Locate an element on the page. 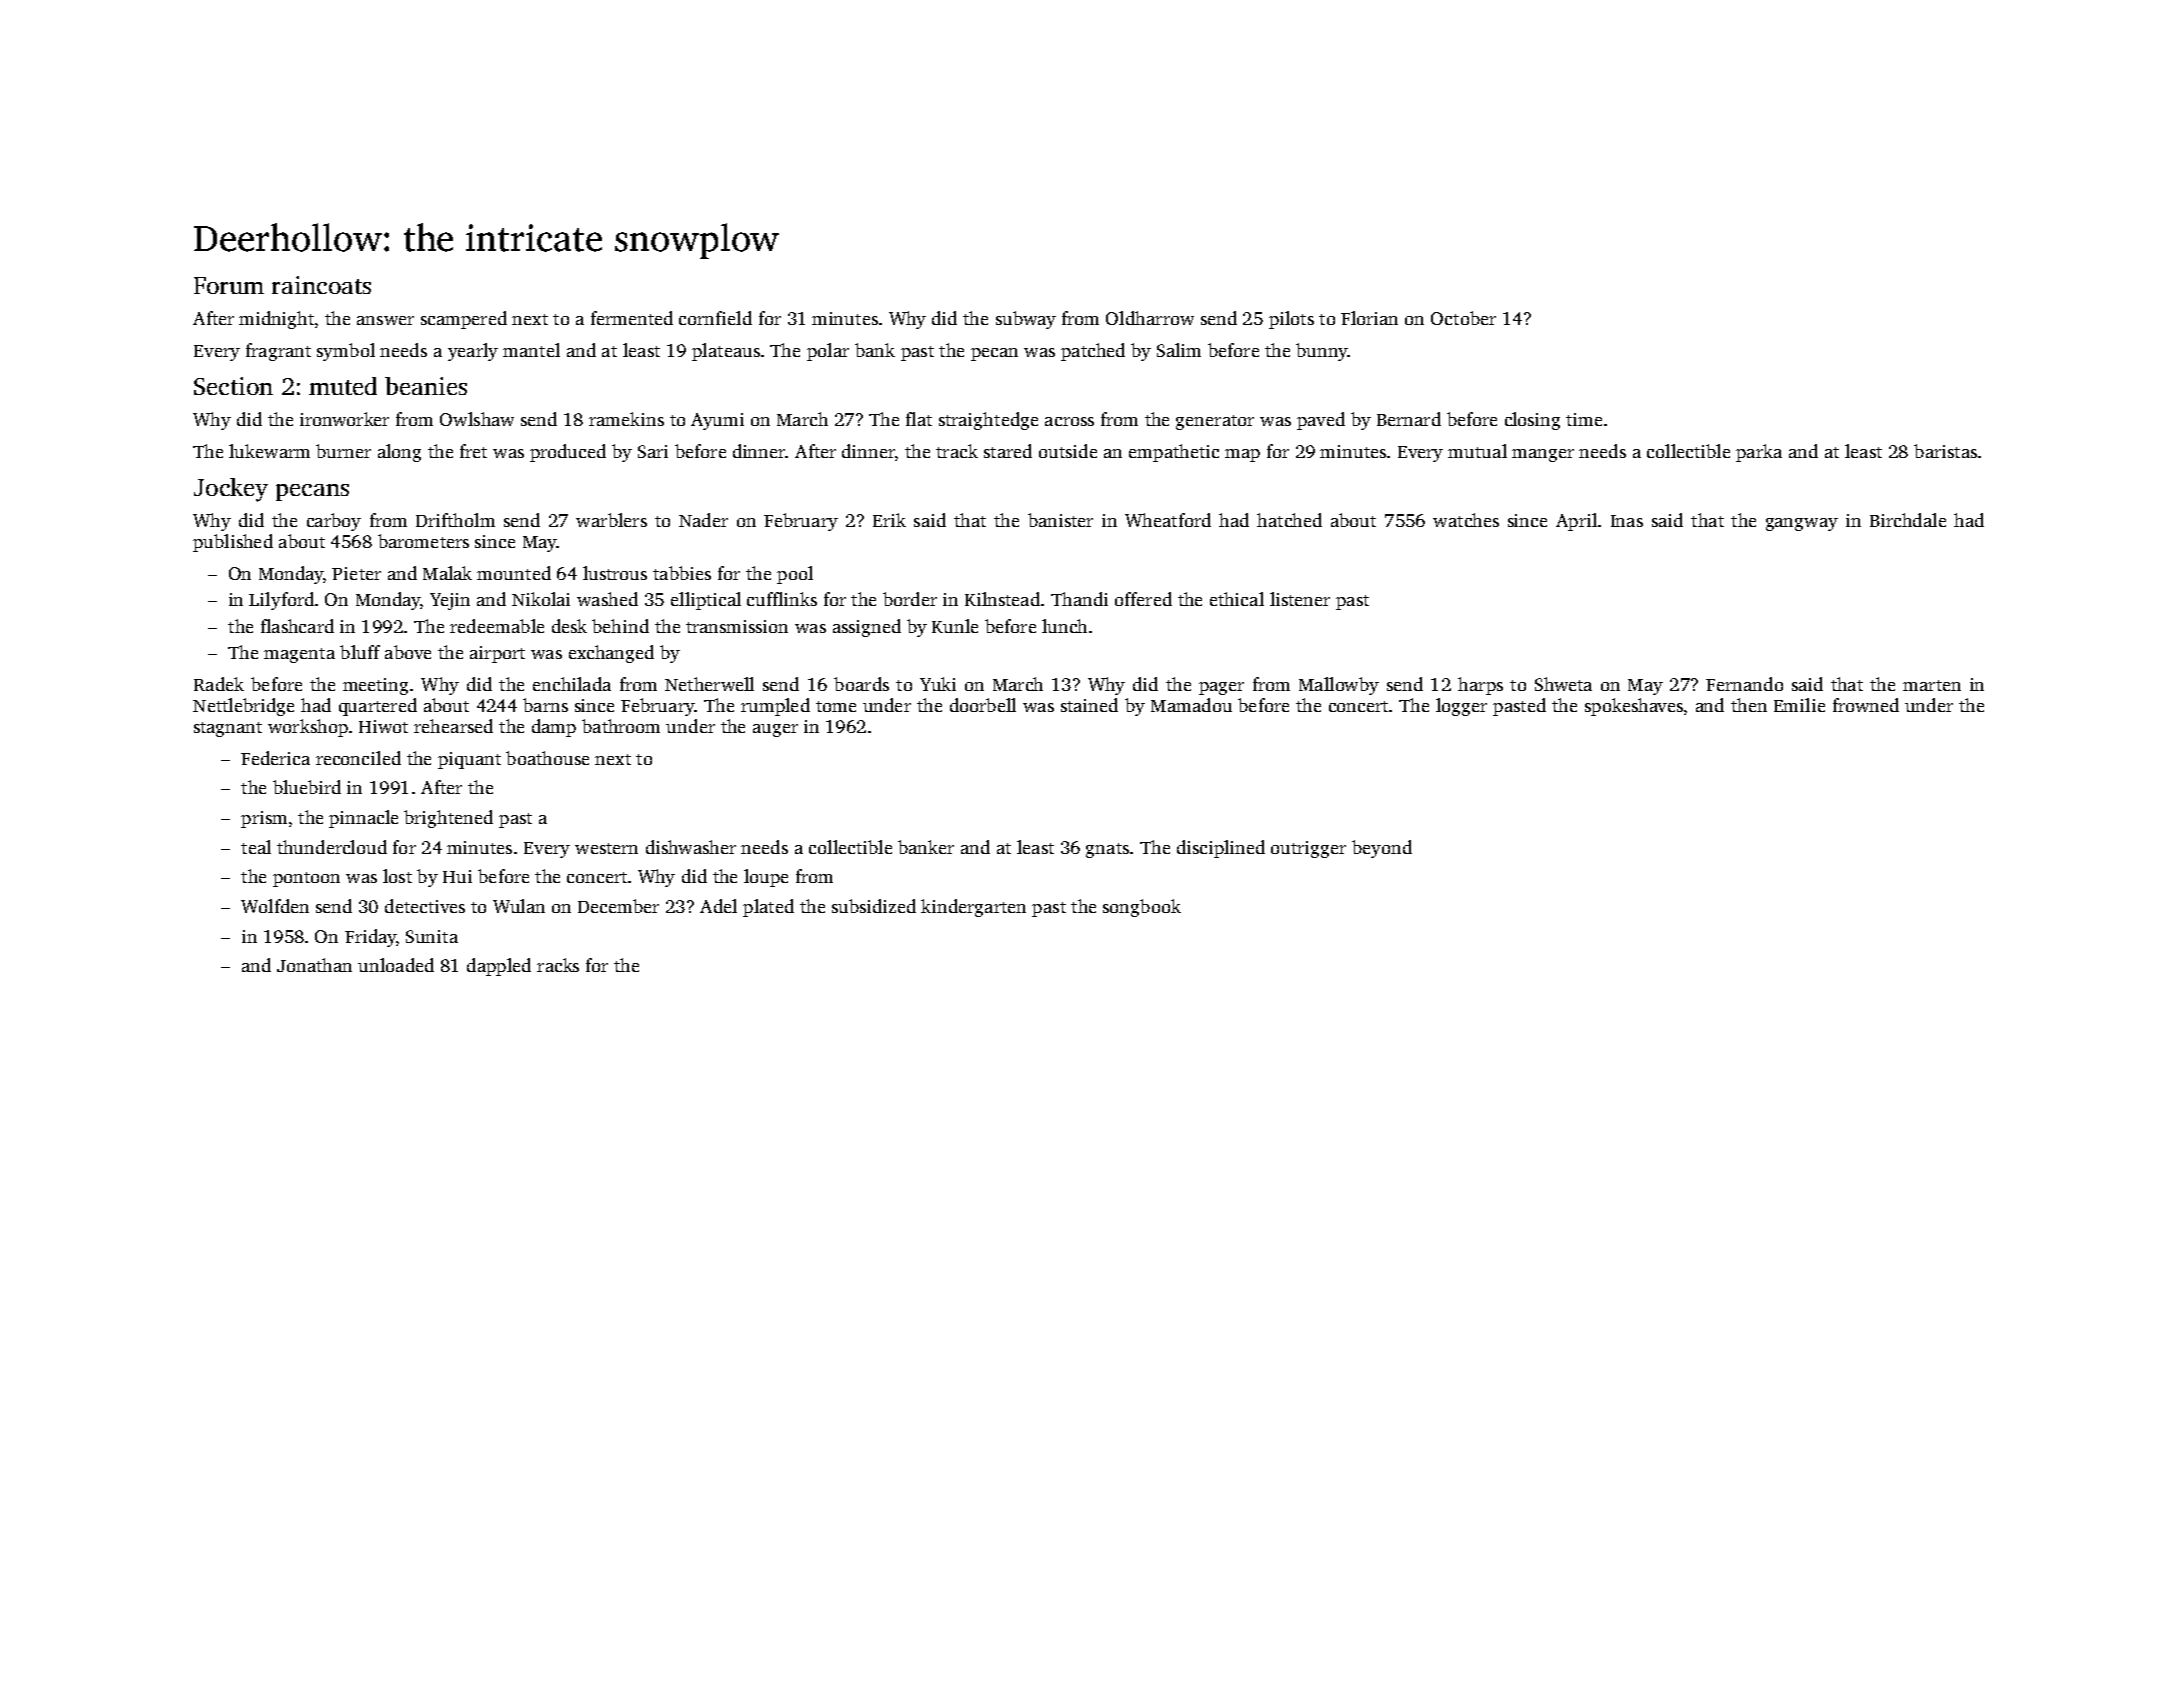 The width and height of the image is (2178, 1683). subway is located at coordinates (1026, 320).
